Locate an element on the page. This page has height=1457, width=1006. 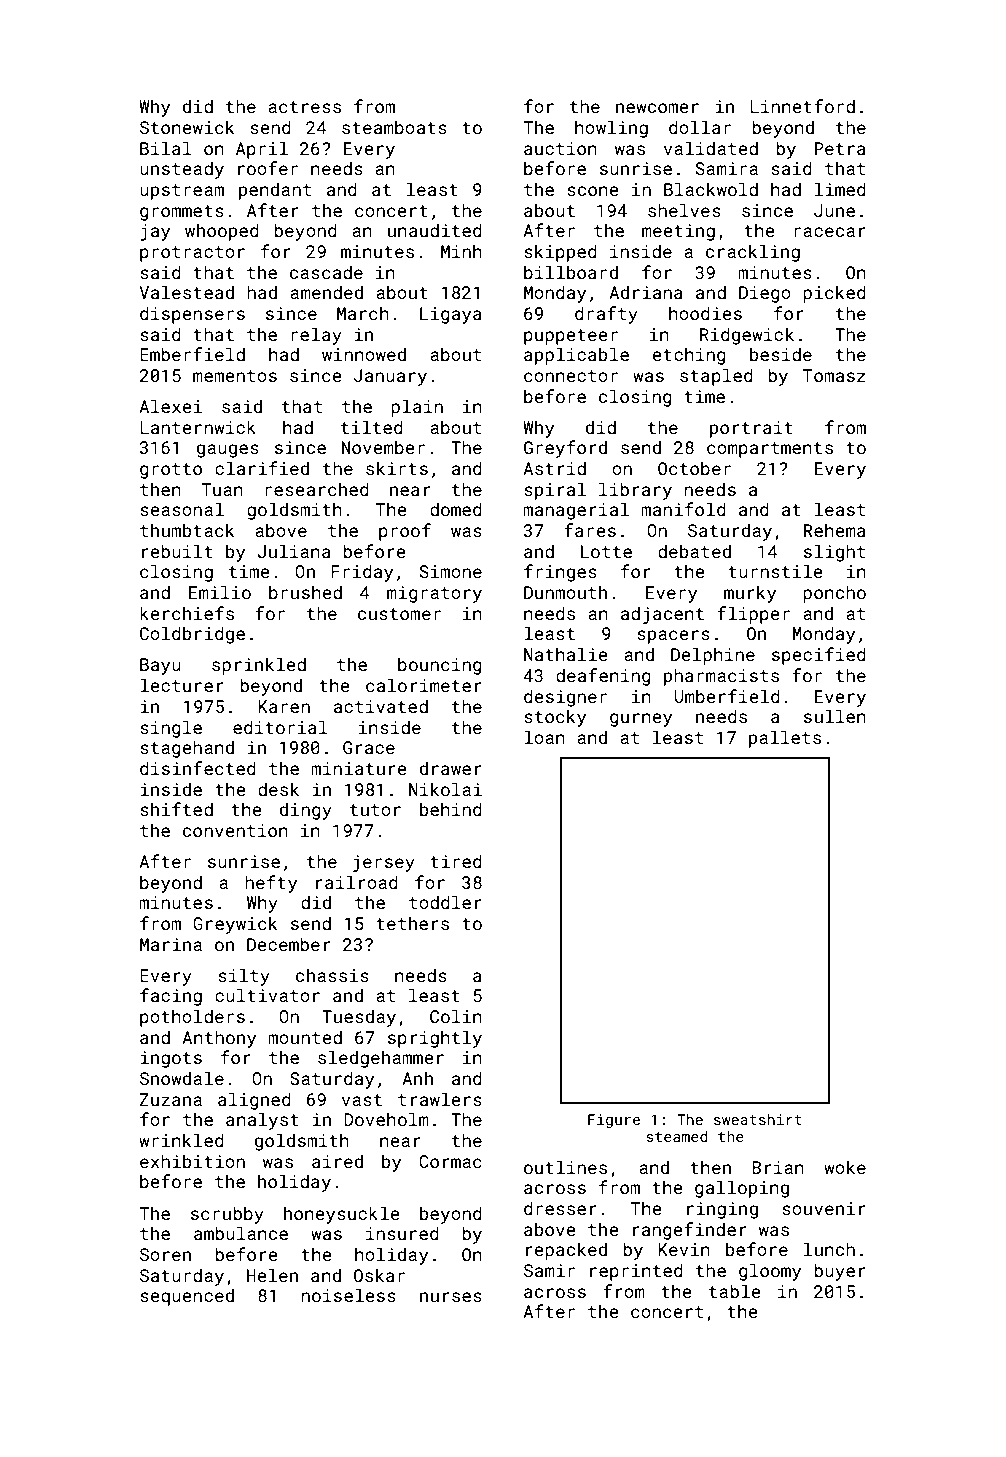
tired is located at coordinates (455, 861).
